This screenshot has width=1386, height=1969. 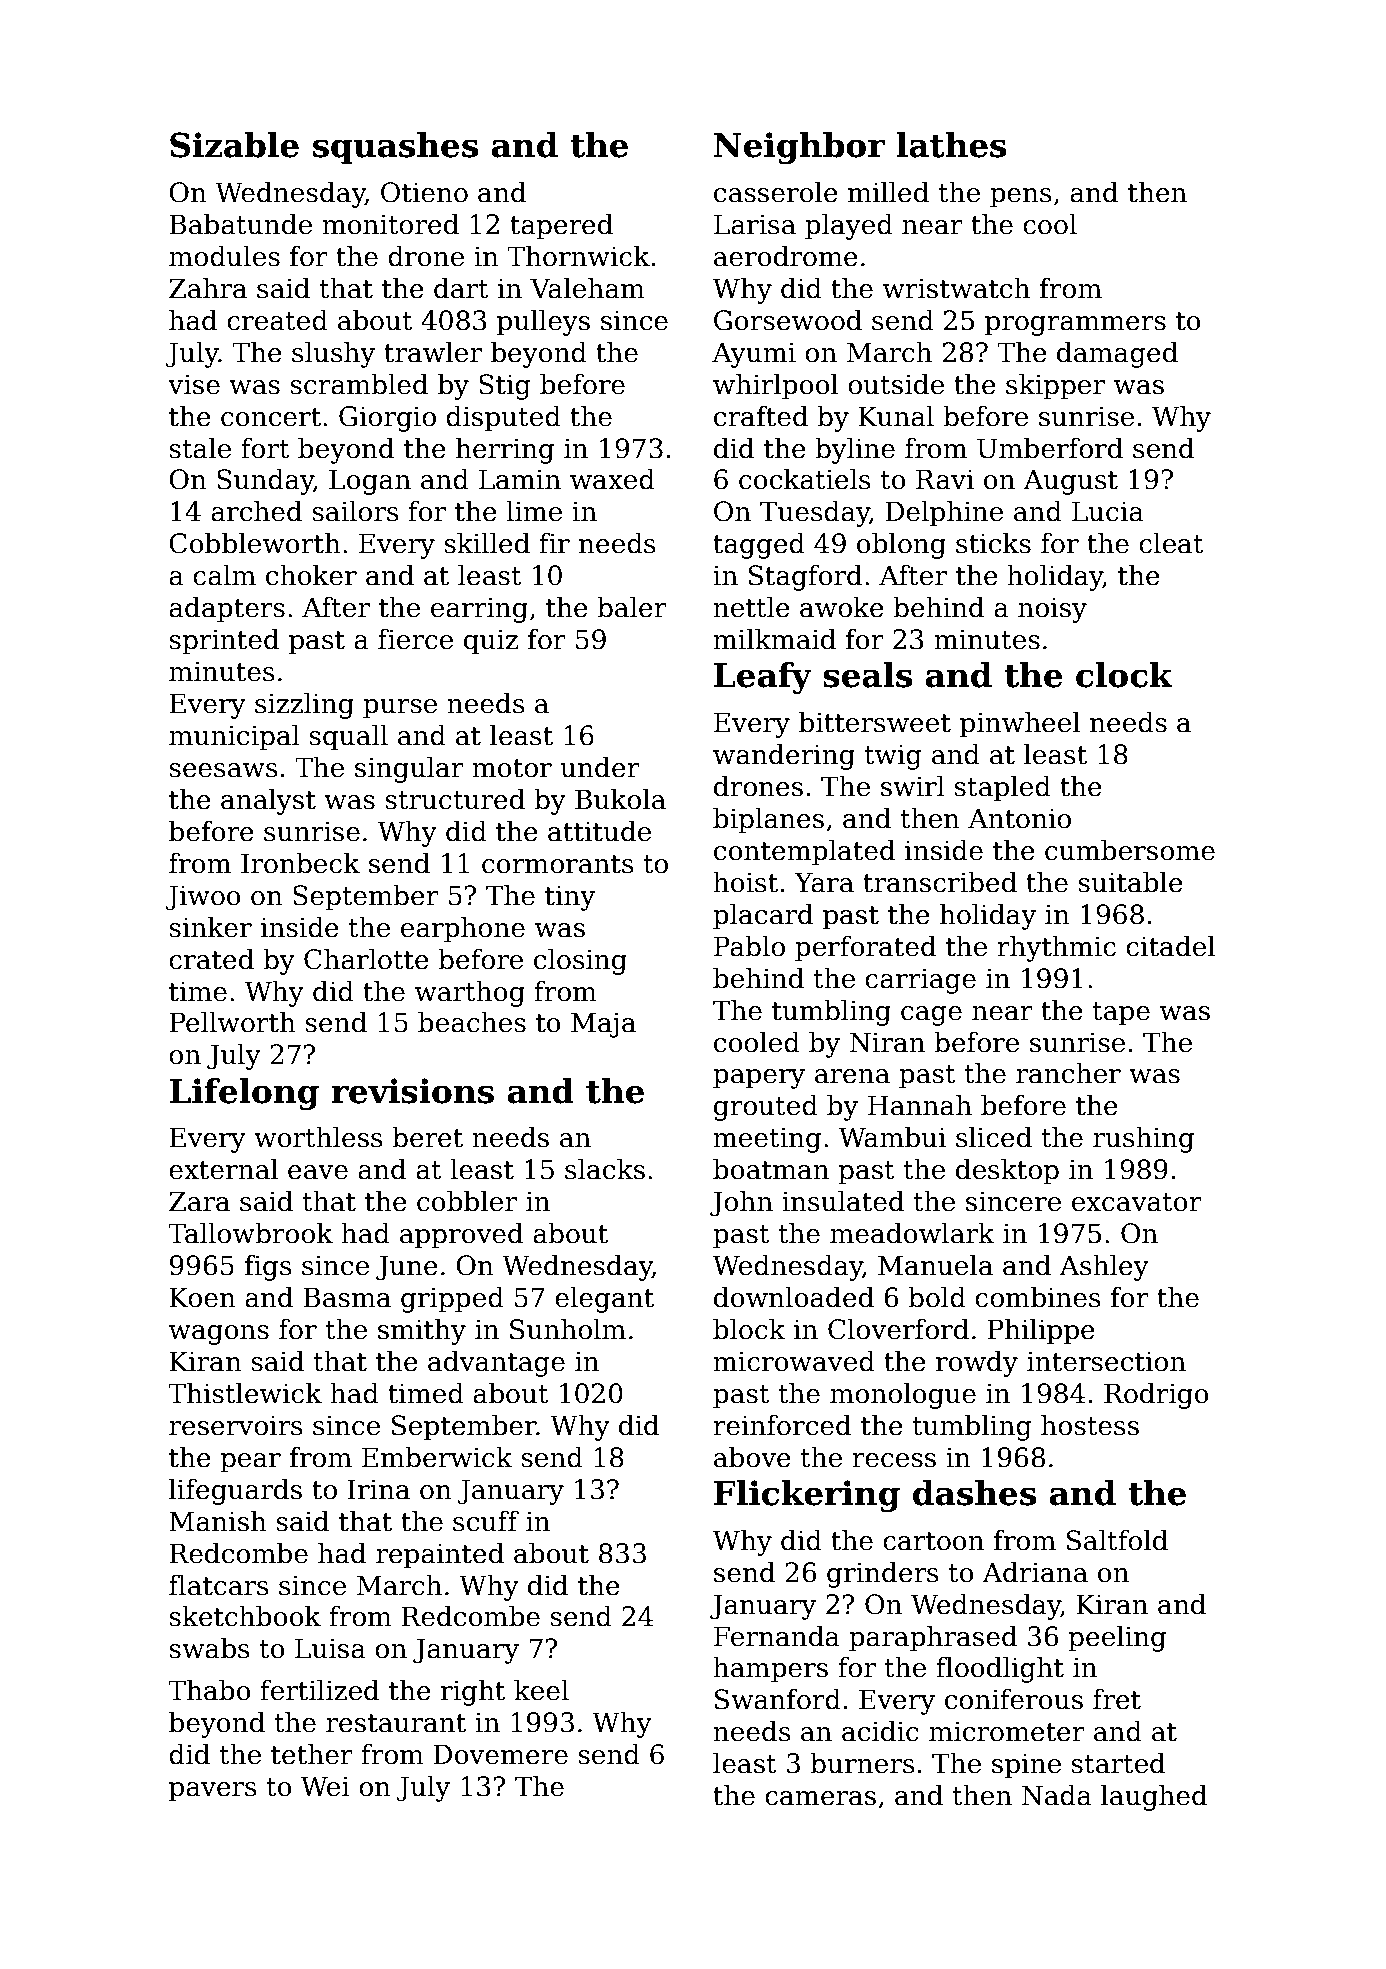 I want to click on sticks, so click(x=993, y=543).
